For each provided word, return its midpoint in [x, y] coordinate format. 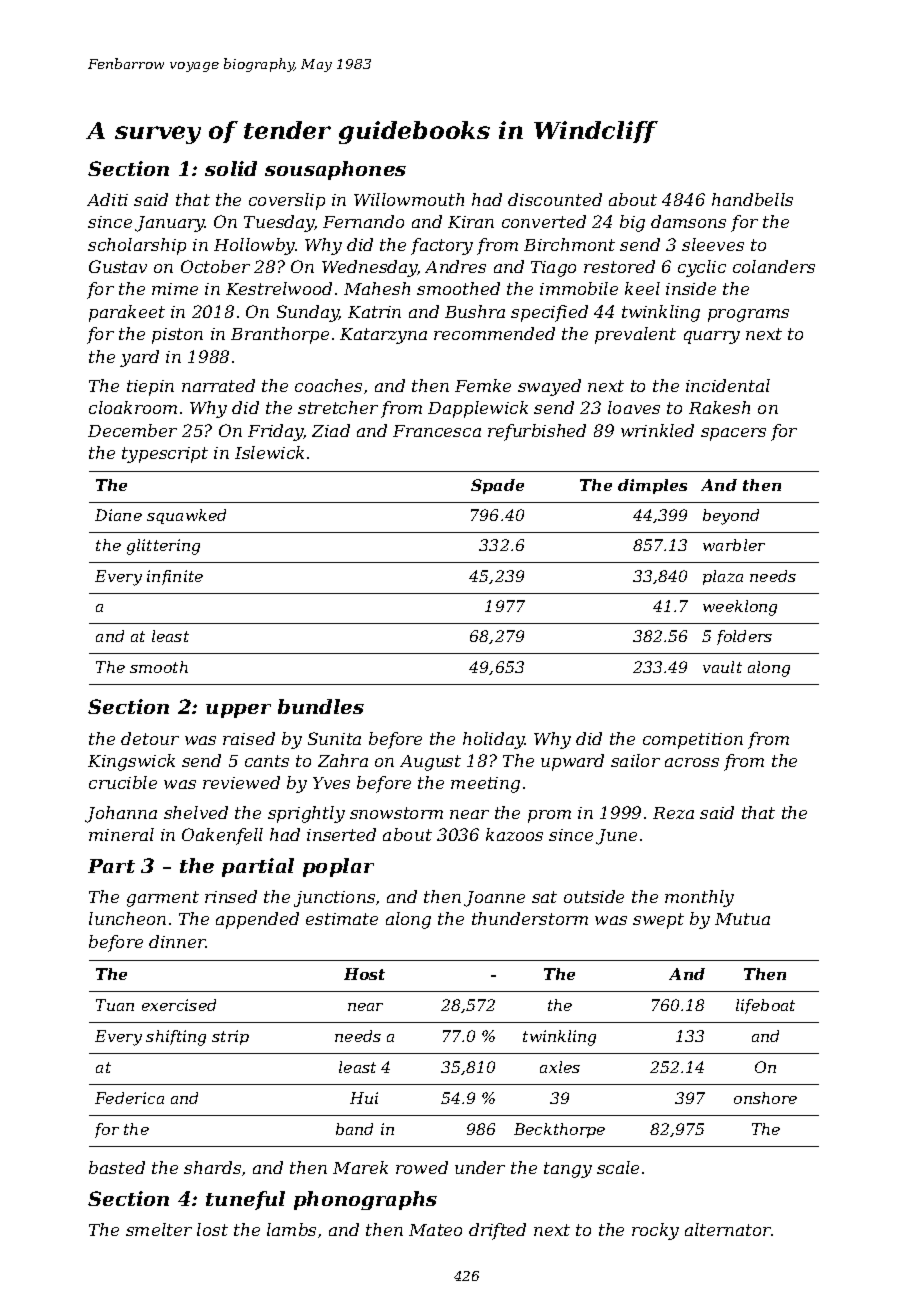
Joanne [494, 899]
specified [549, 313]
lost [212, 1229]
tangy [568, 1170]
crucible [123, 782]
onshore [765, 1098]
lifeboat [765, 1006]
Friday [275, 432]
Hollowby [254, 246]
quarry [712, 337]
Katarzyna [383, 336]
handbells [752, 199]
